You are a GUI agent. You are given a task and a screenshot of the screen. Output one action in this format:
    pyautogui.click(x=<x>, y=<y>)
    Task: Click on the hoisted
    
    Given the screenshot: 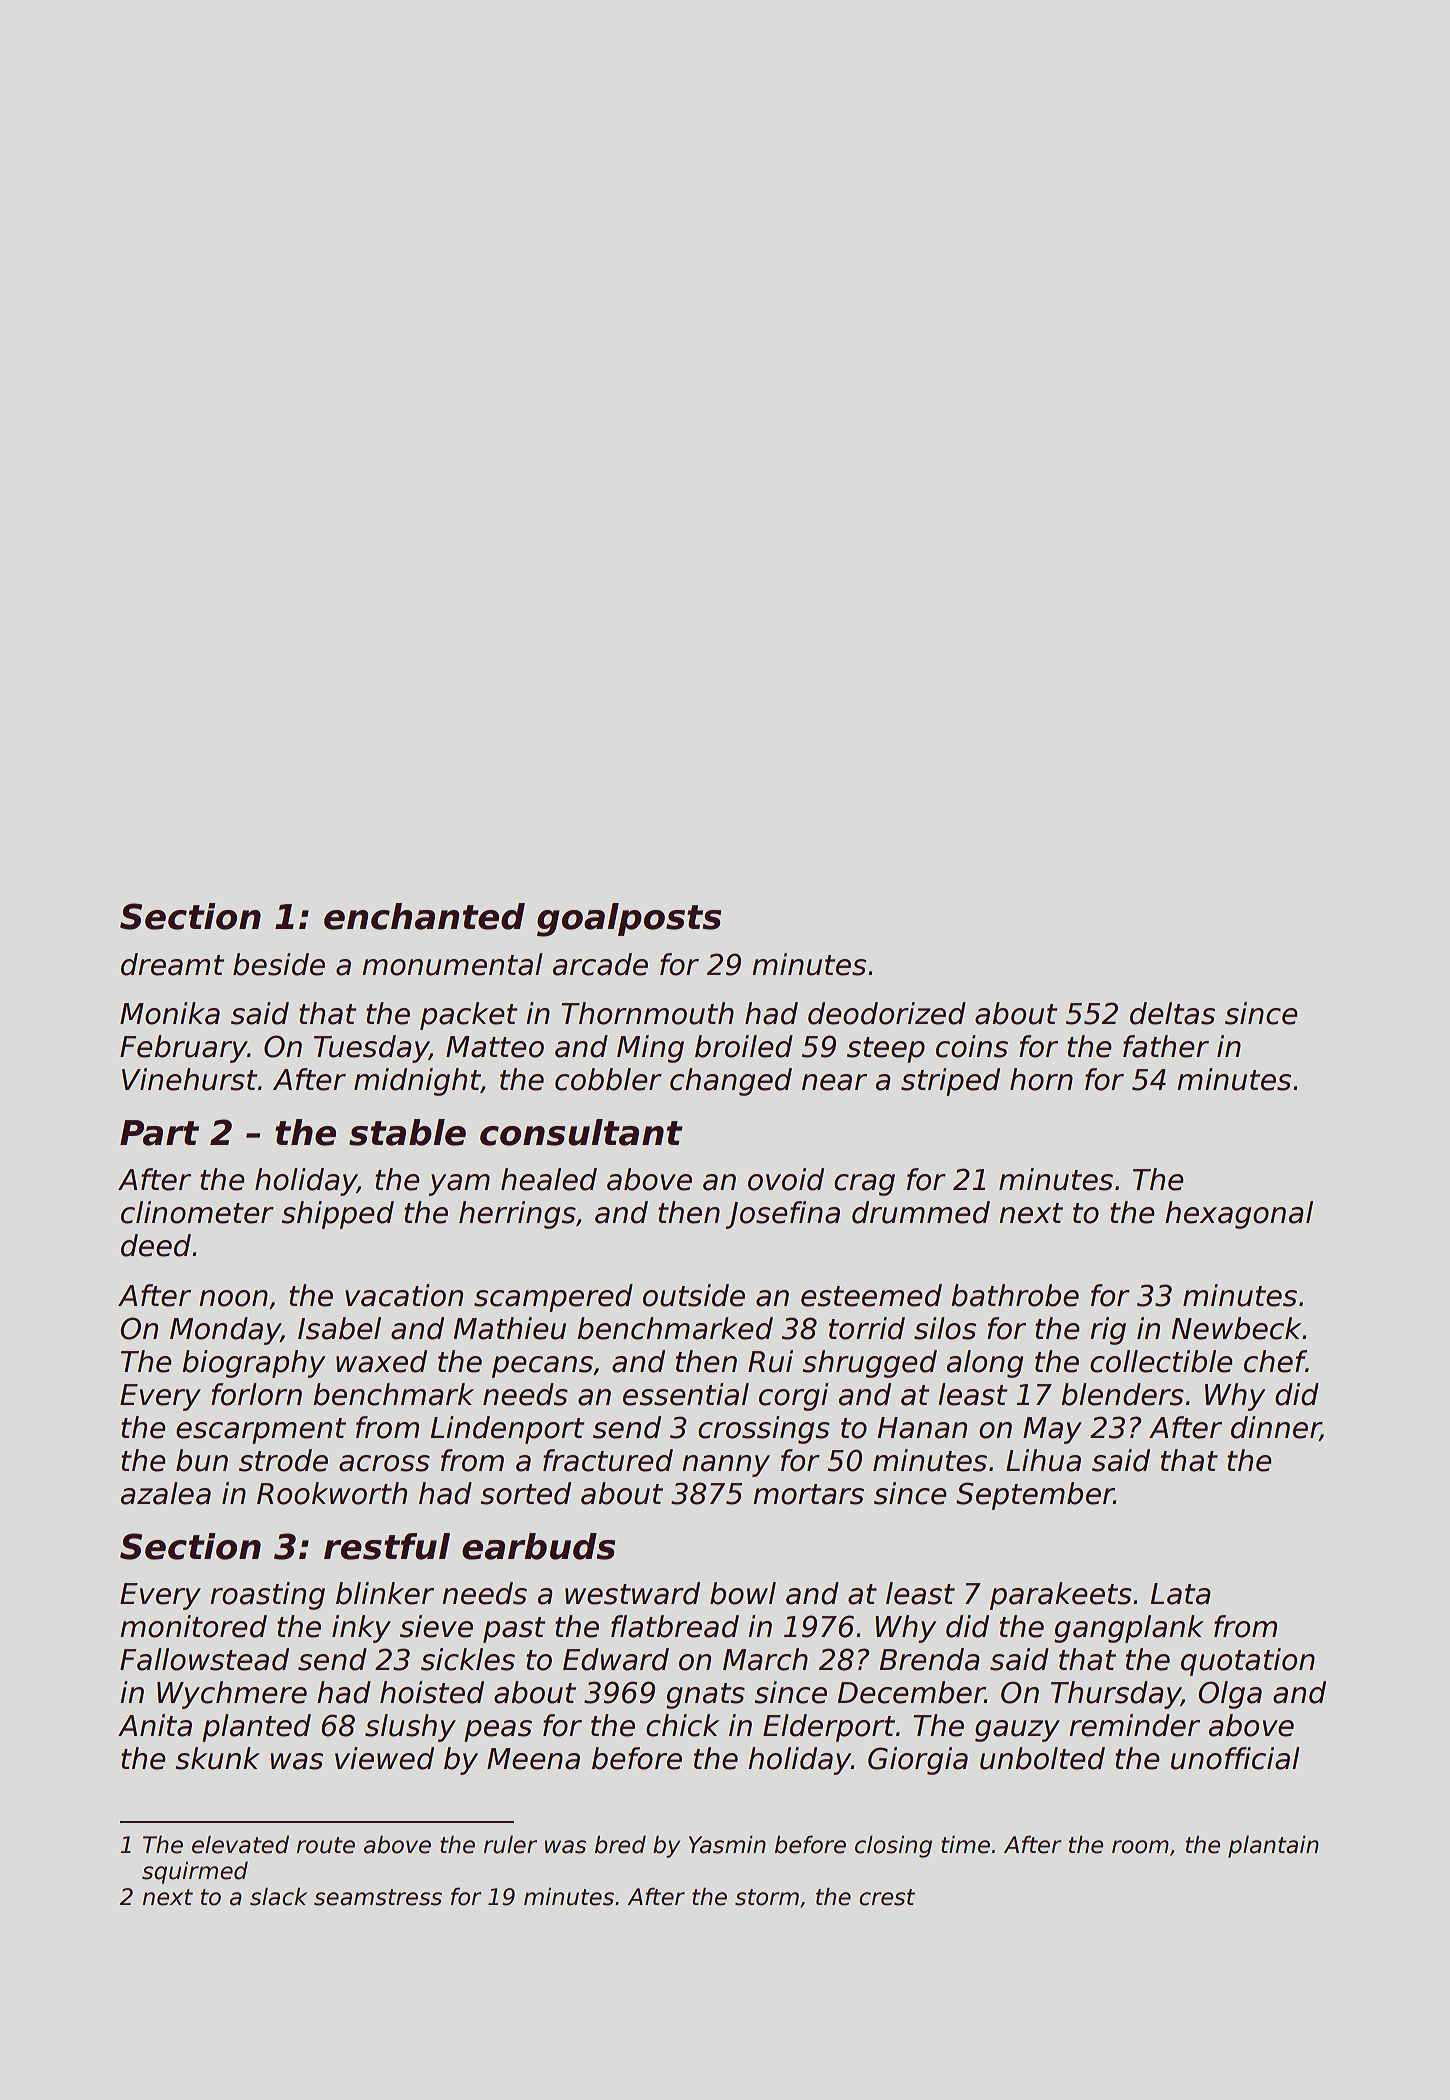 What is the action you would take?
    pyautogui.click(x=432, y=1692)
